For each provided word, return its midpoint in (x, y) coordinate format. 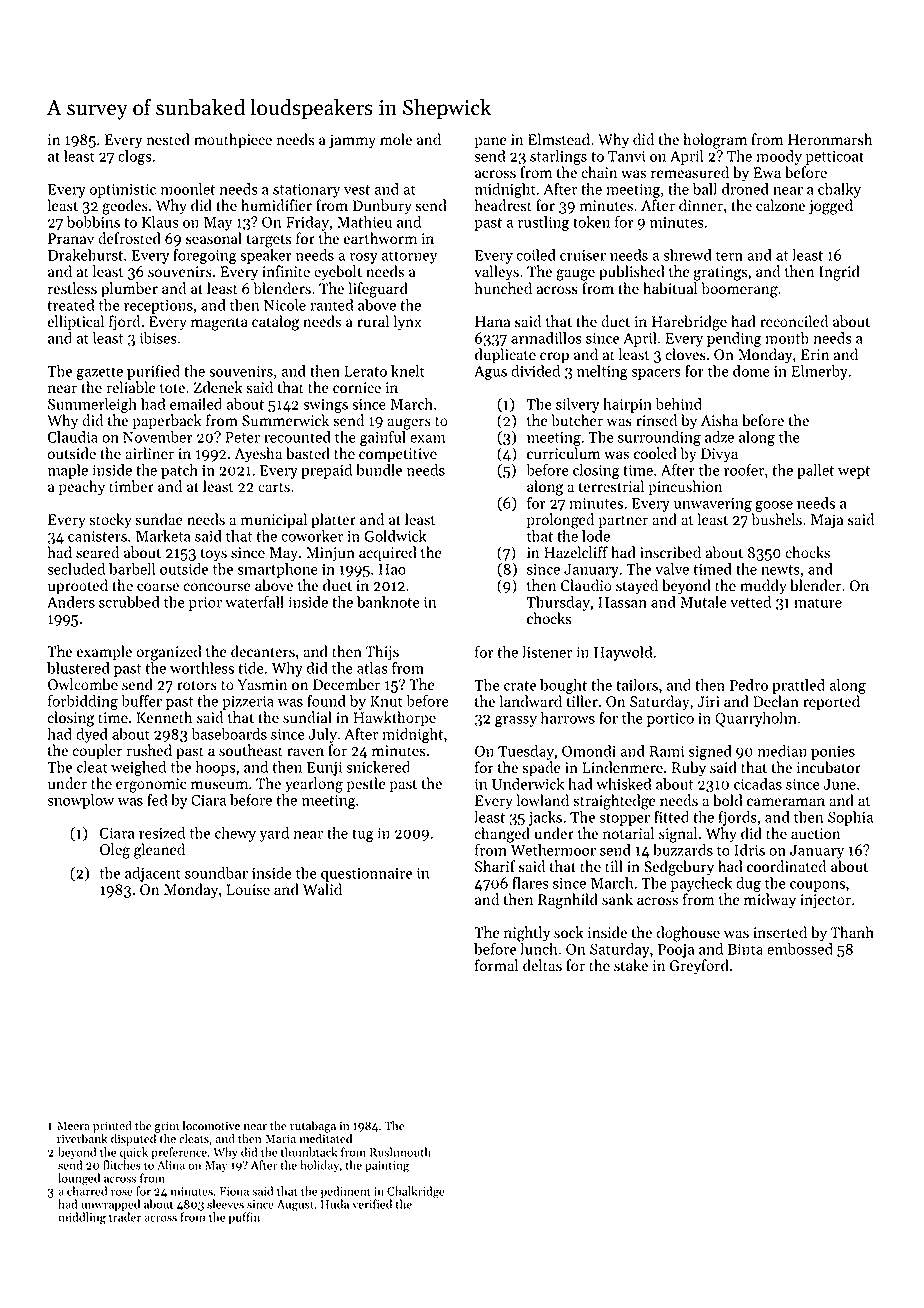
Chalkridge (416, 1192)
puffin (244, 1218)
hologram (715, 141)
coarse (158, 587)
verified (372, 1204)
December (346, 684)
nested (168, 139)
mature (818, 603)
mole (396, 139)
